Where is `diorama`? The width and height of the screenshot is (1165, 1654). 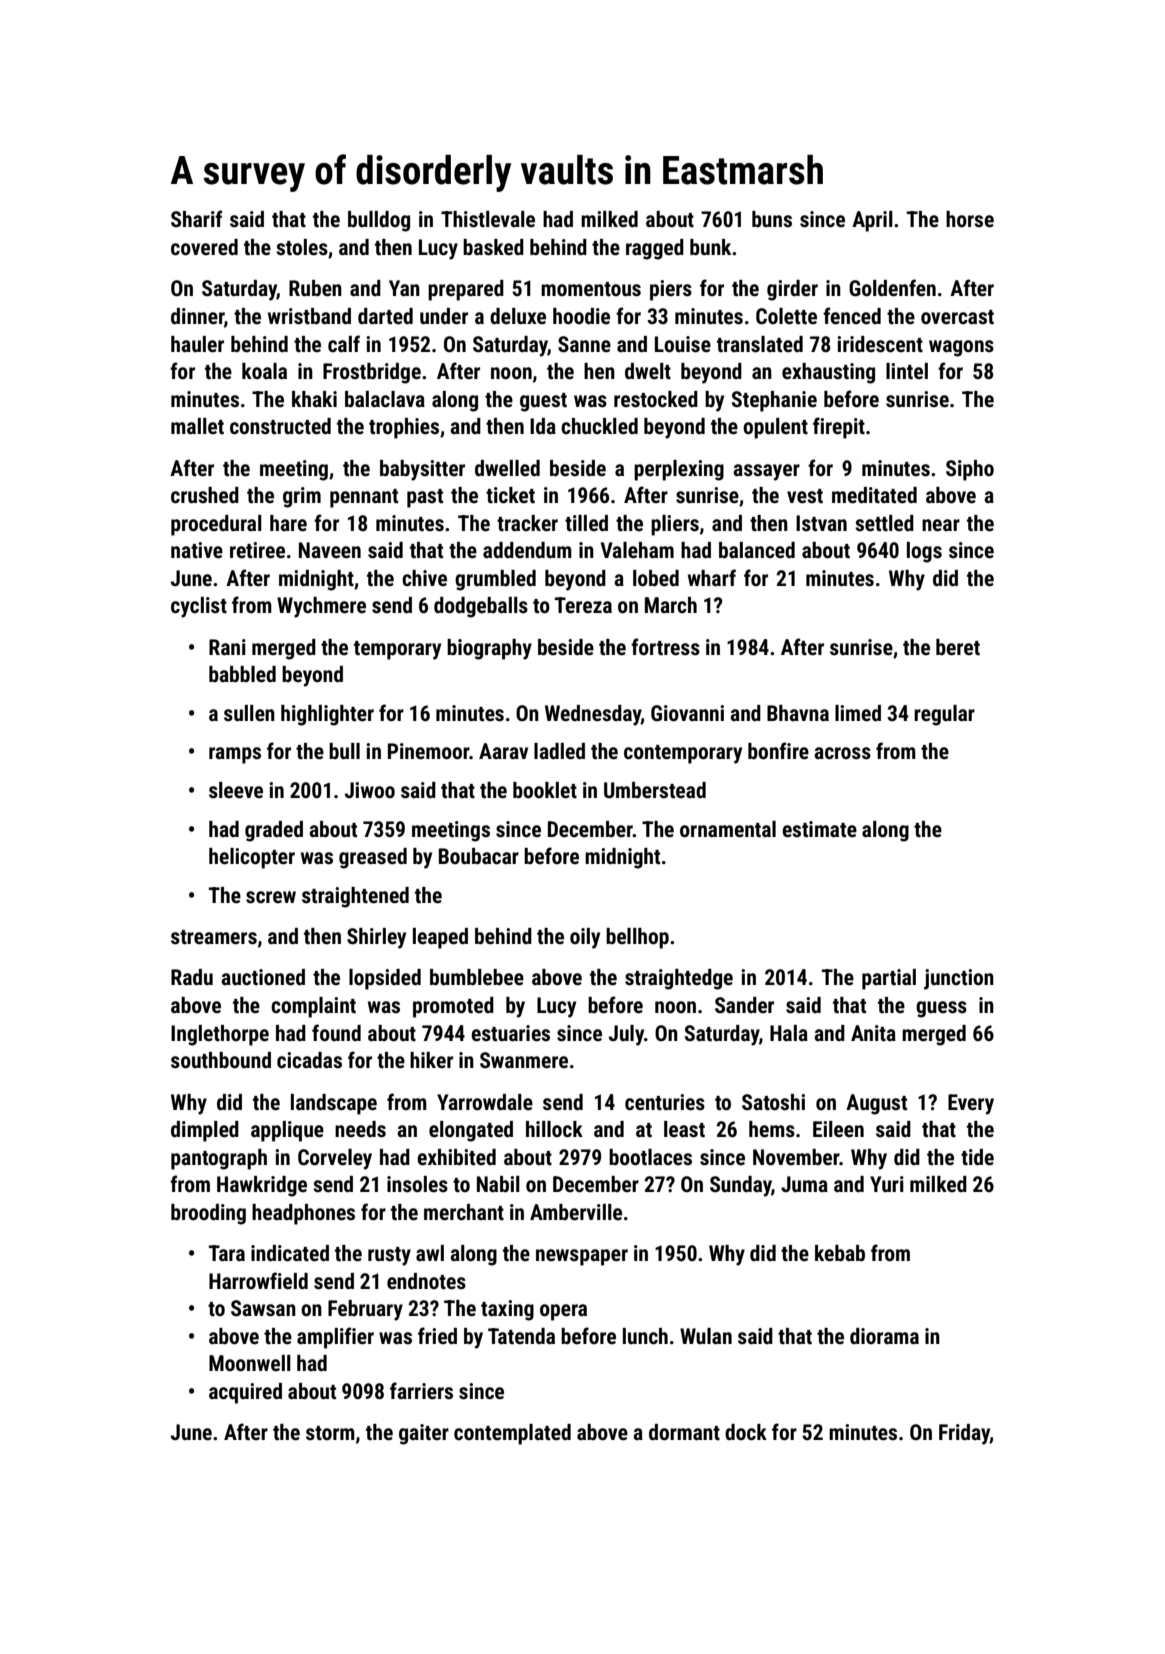
diorama is located at coordinates (884, 1336).
